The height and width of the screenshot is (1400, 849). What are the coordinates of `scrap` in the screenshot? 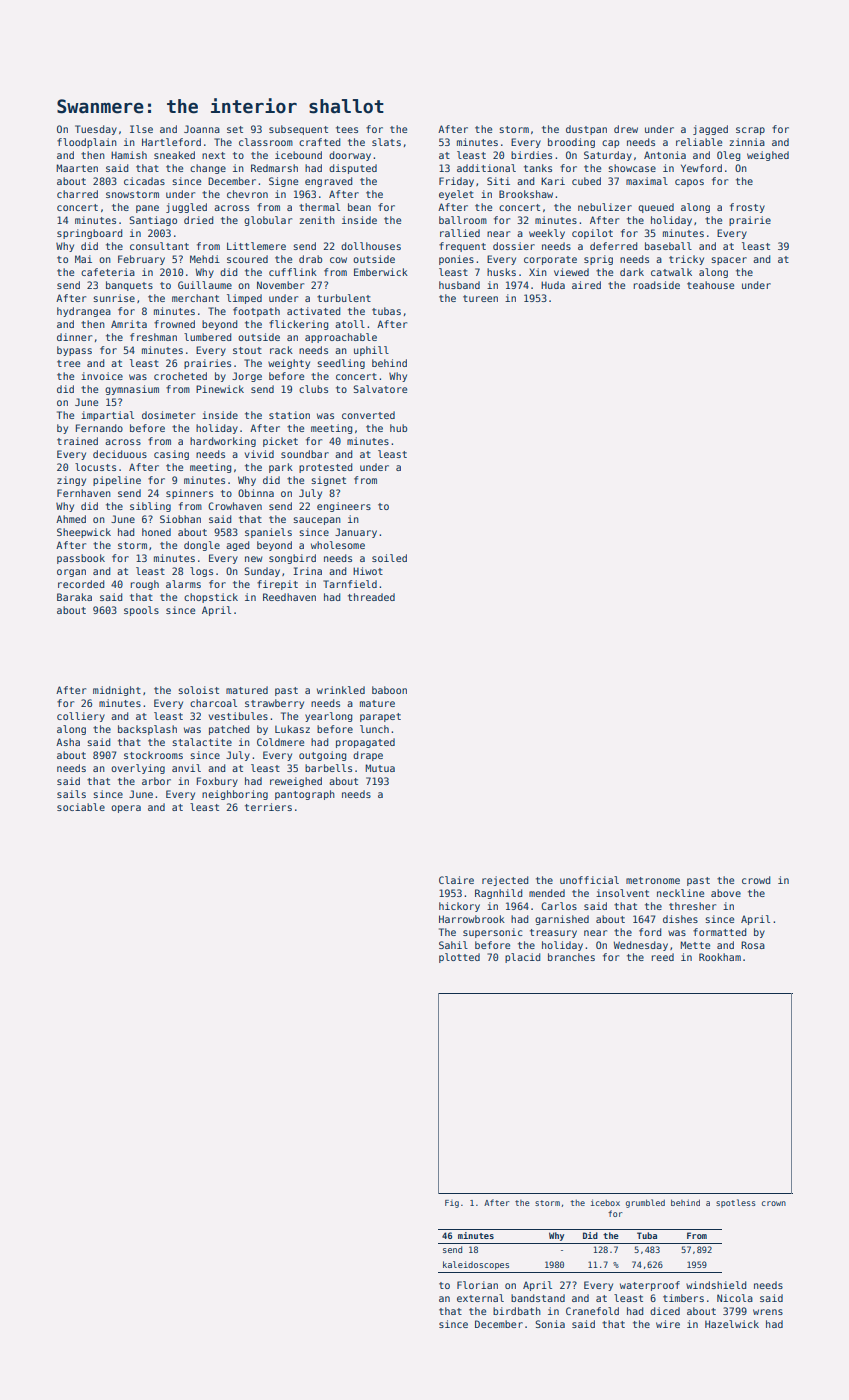 It's located at (750, 131).
